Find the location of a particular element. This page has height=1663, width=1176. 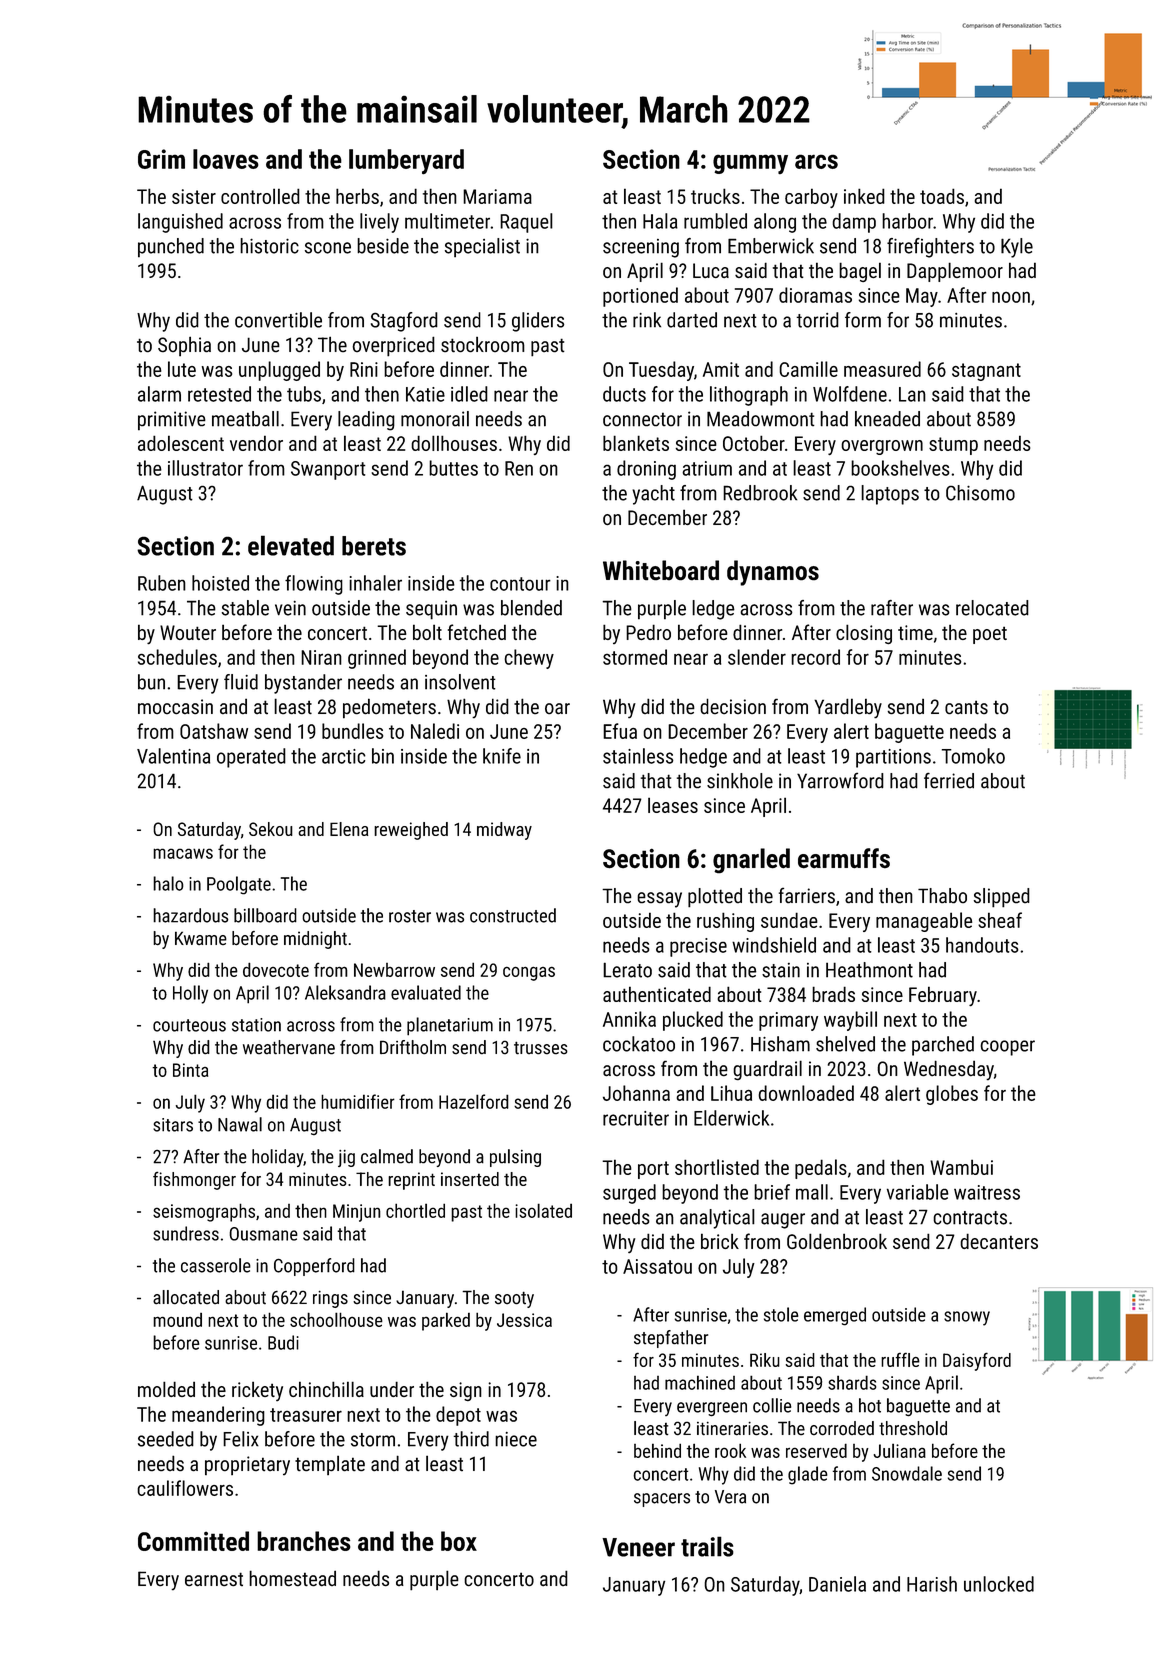

arcs is located at coordinates (816, 161).
